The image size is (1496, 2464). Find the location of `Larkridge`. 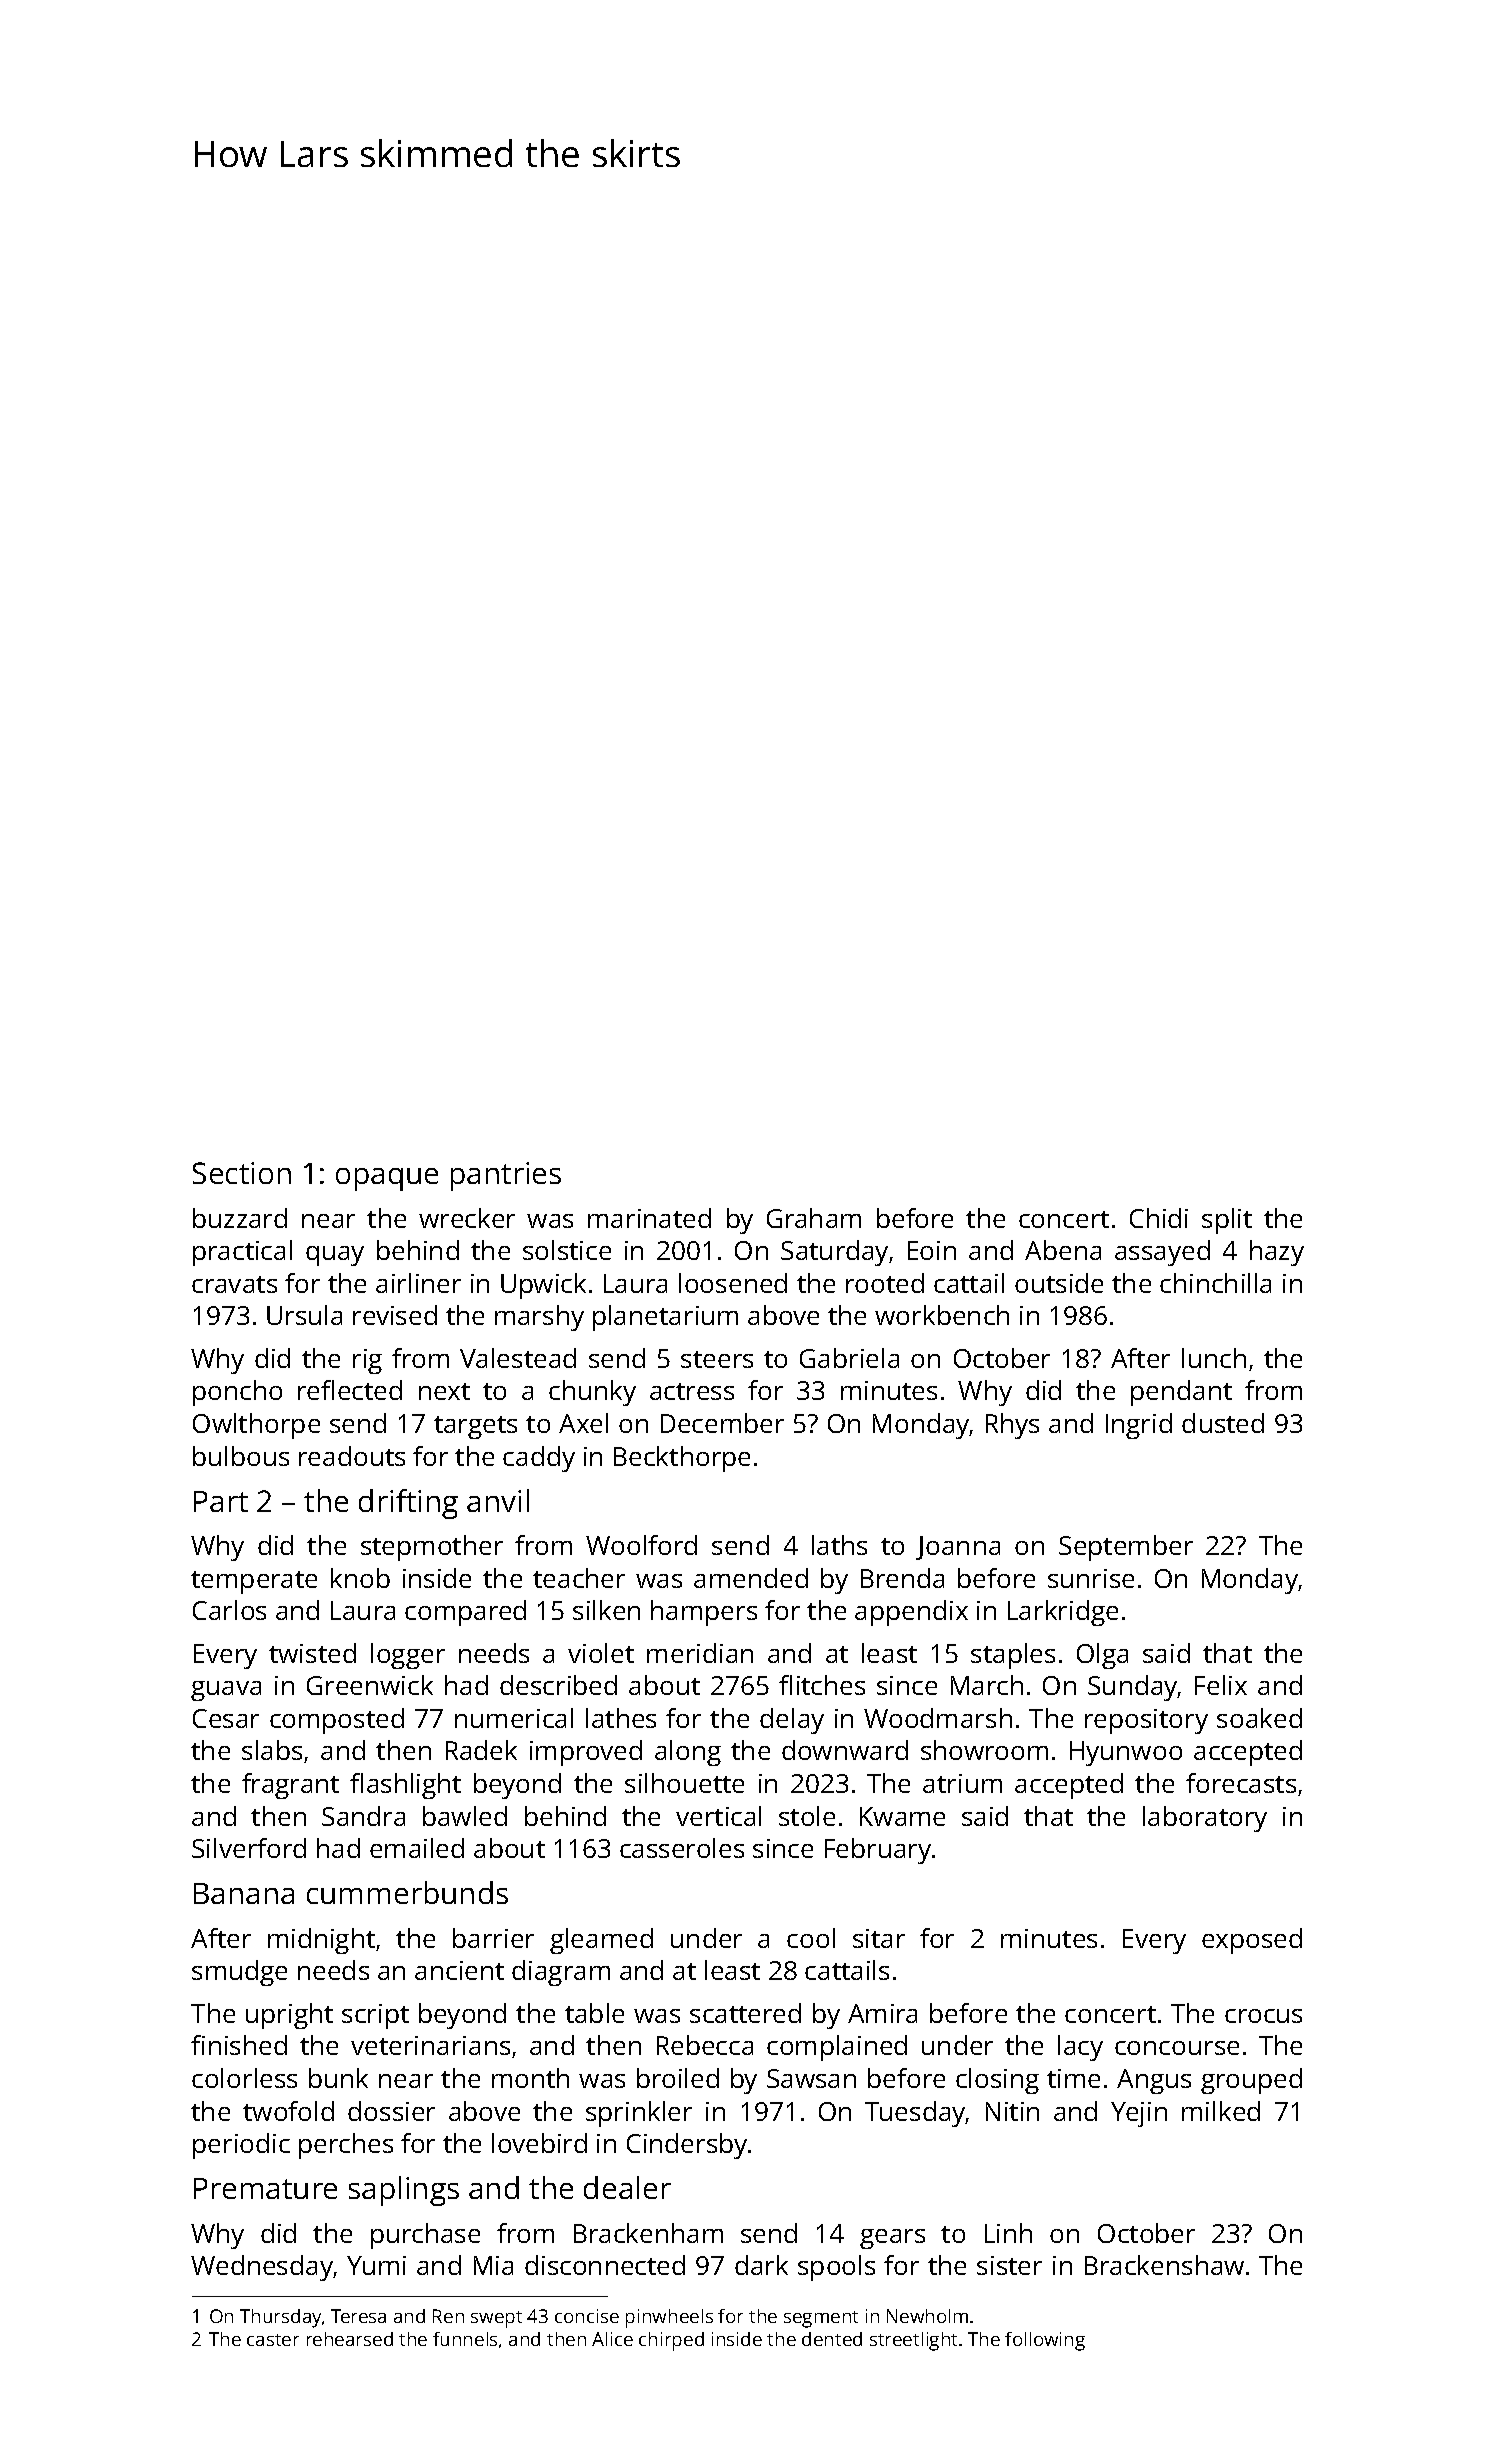

Larkridge is located at coordinates (1063, 1613).
